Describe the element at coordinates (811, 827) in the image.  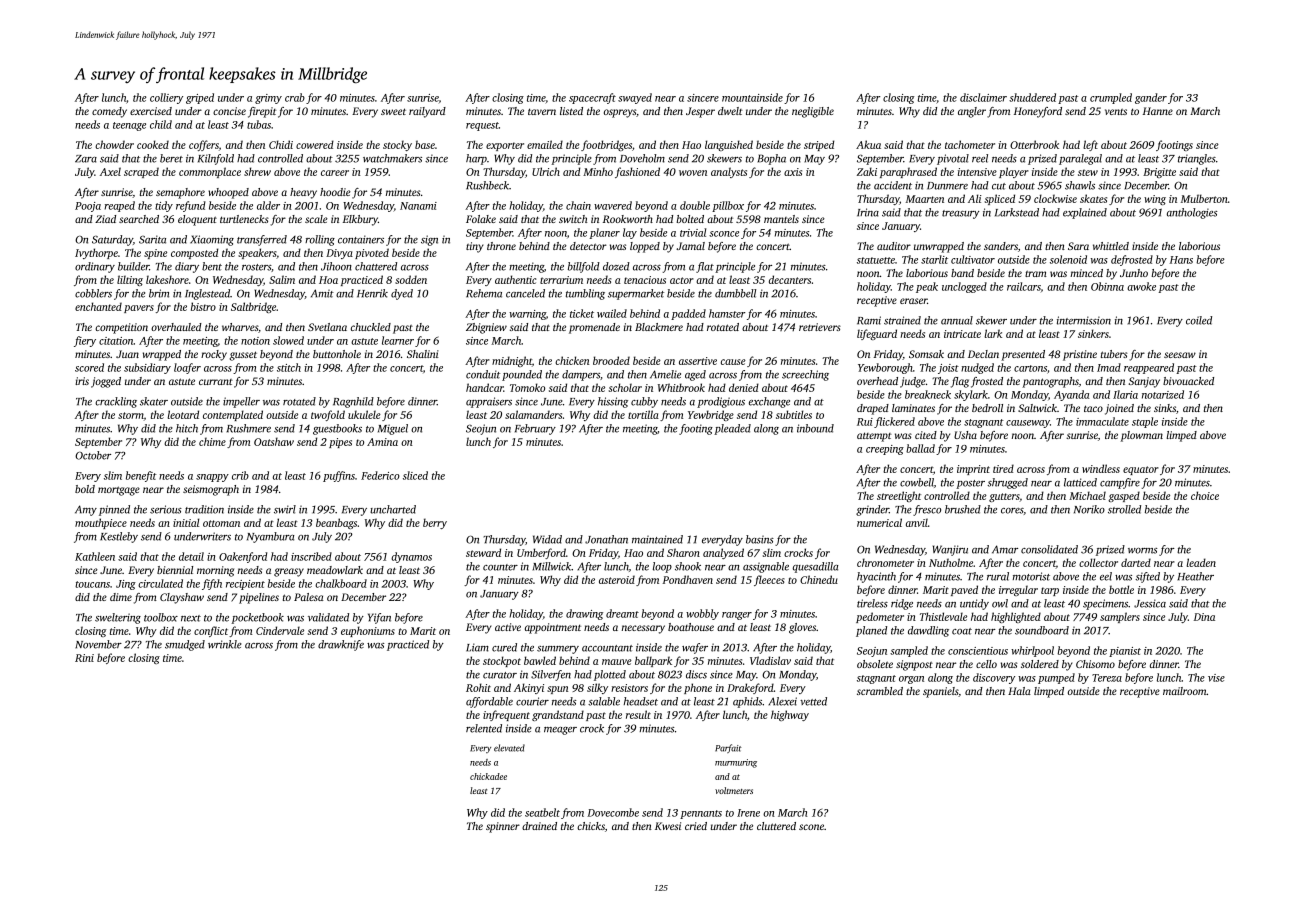
I see `scone` at that location.
